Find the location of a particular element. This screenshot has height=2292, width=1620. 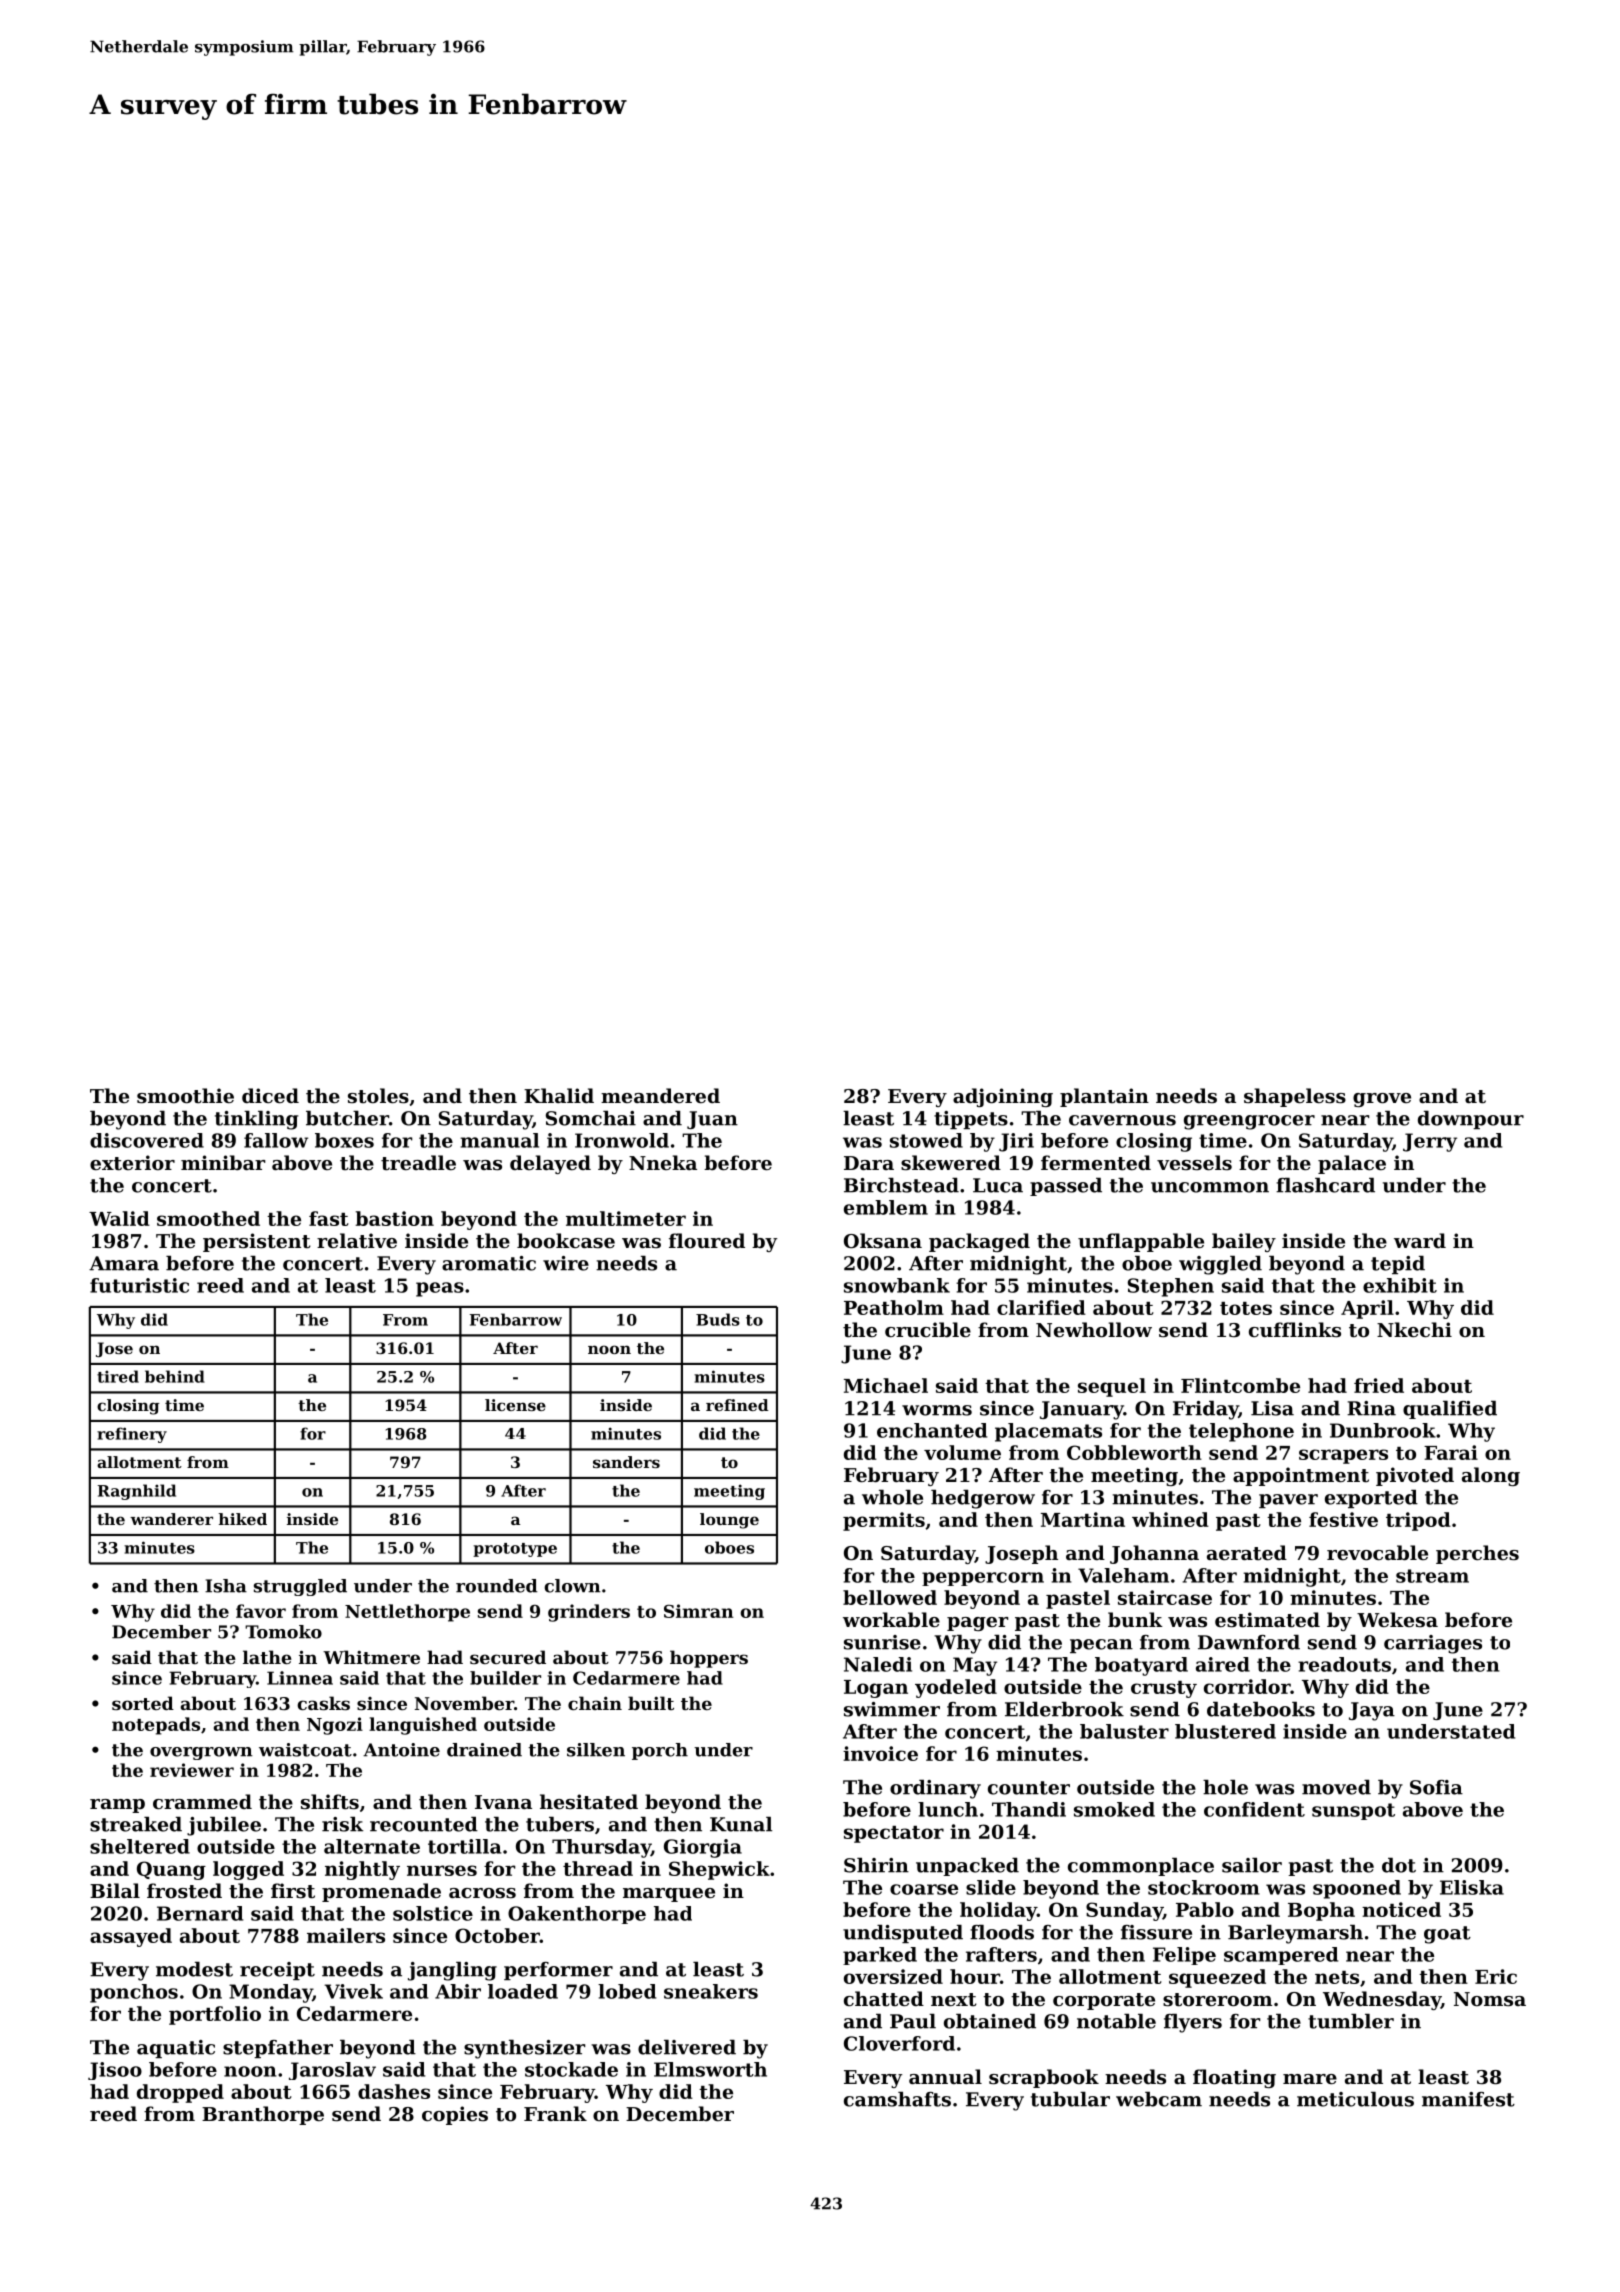

volume is located at coordinates (962, 1452).
